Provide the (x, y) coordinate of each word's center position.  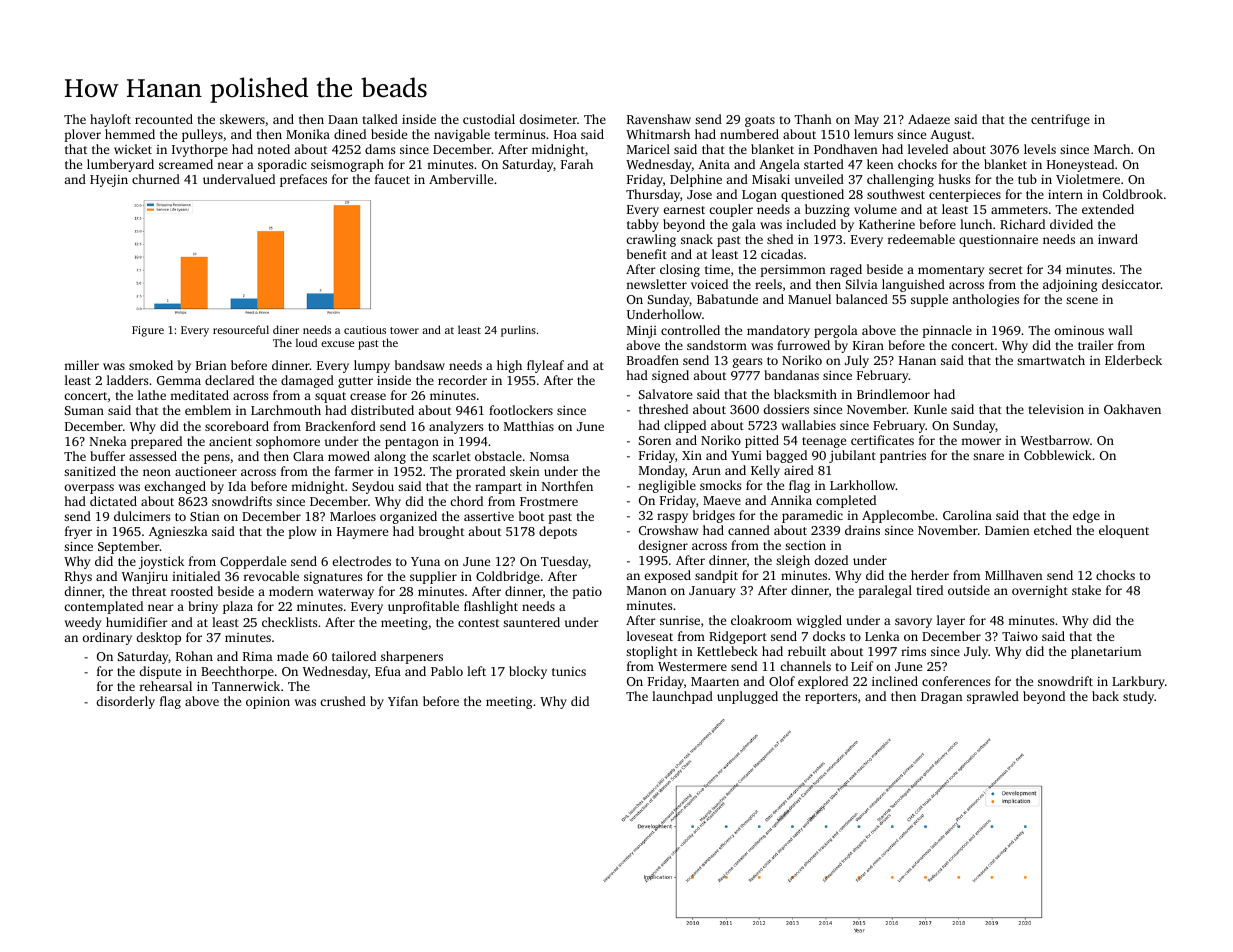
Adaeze (929, 119)
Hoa (565, 134)
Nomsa (549, 456)
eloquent (1124, 531)
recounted (164, 119)
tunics (569, 671)
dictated (113, 501)
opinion (268, 702)
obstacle (498, 456)
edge (1086, 516)
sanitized (90, 471)
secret (1006, 270)
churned (156, 179)
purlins (518, 331)
